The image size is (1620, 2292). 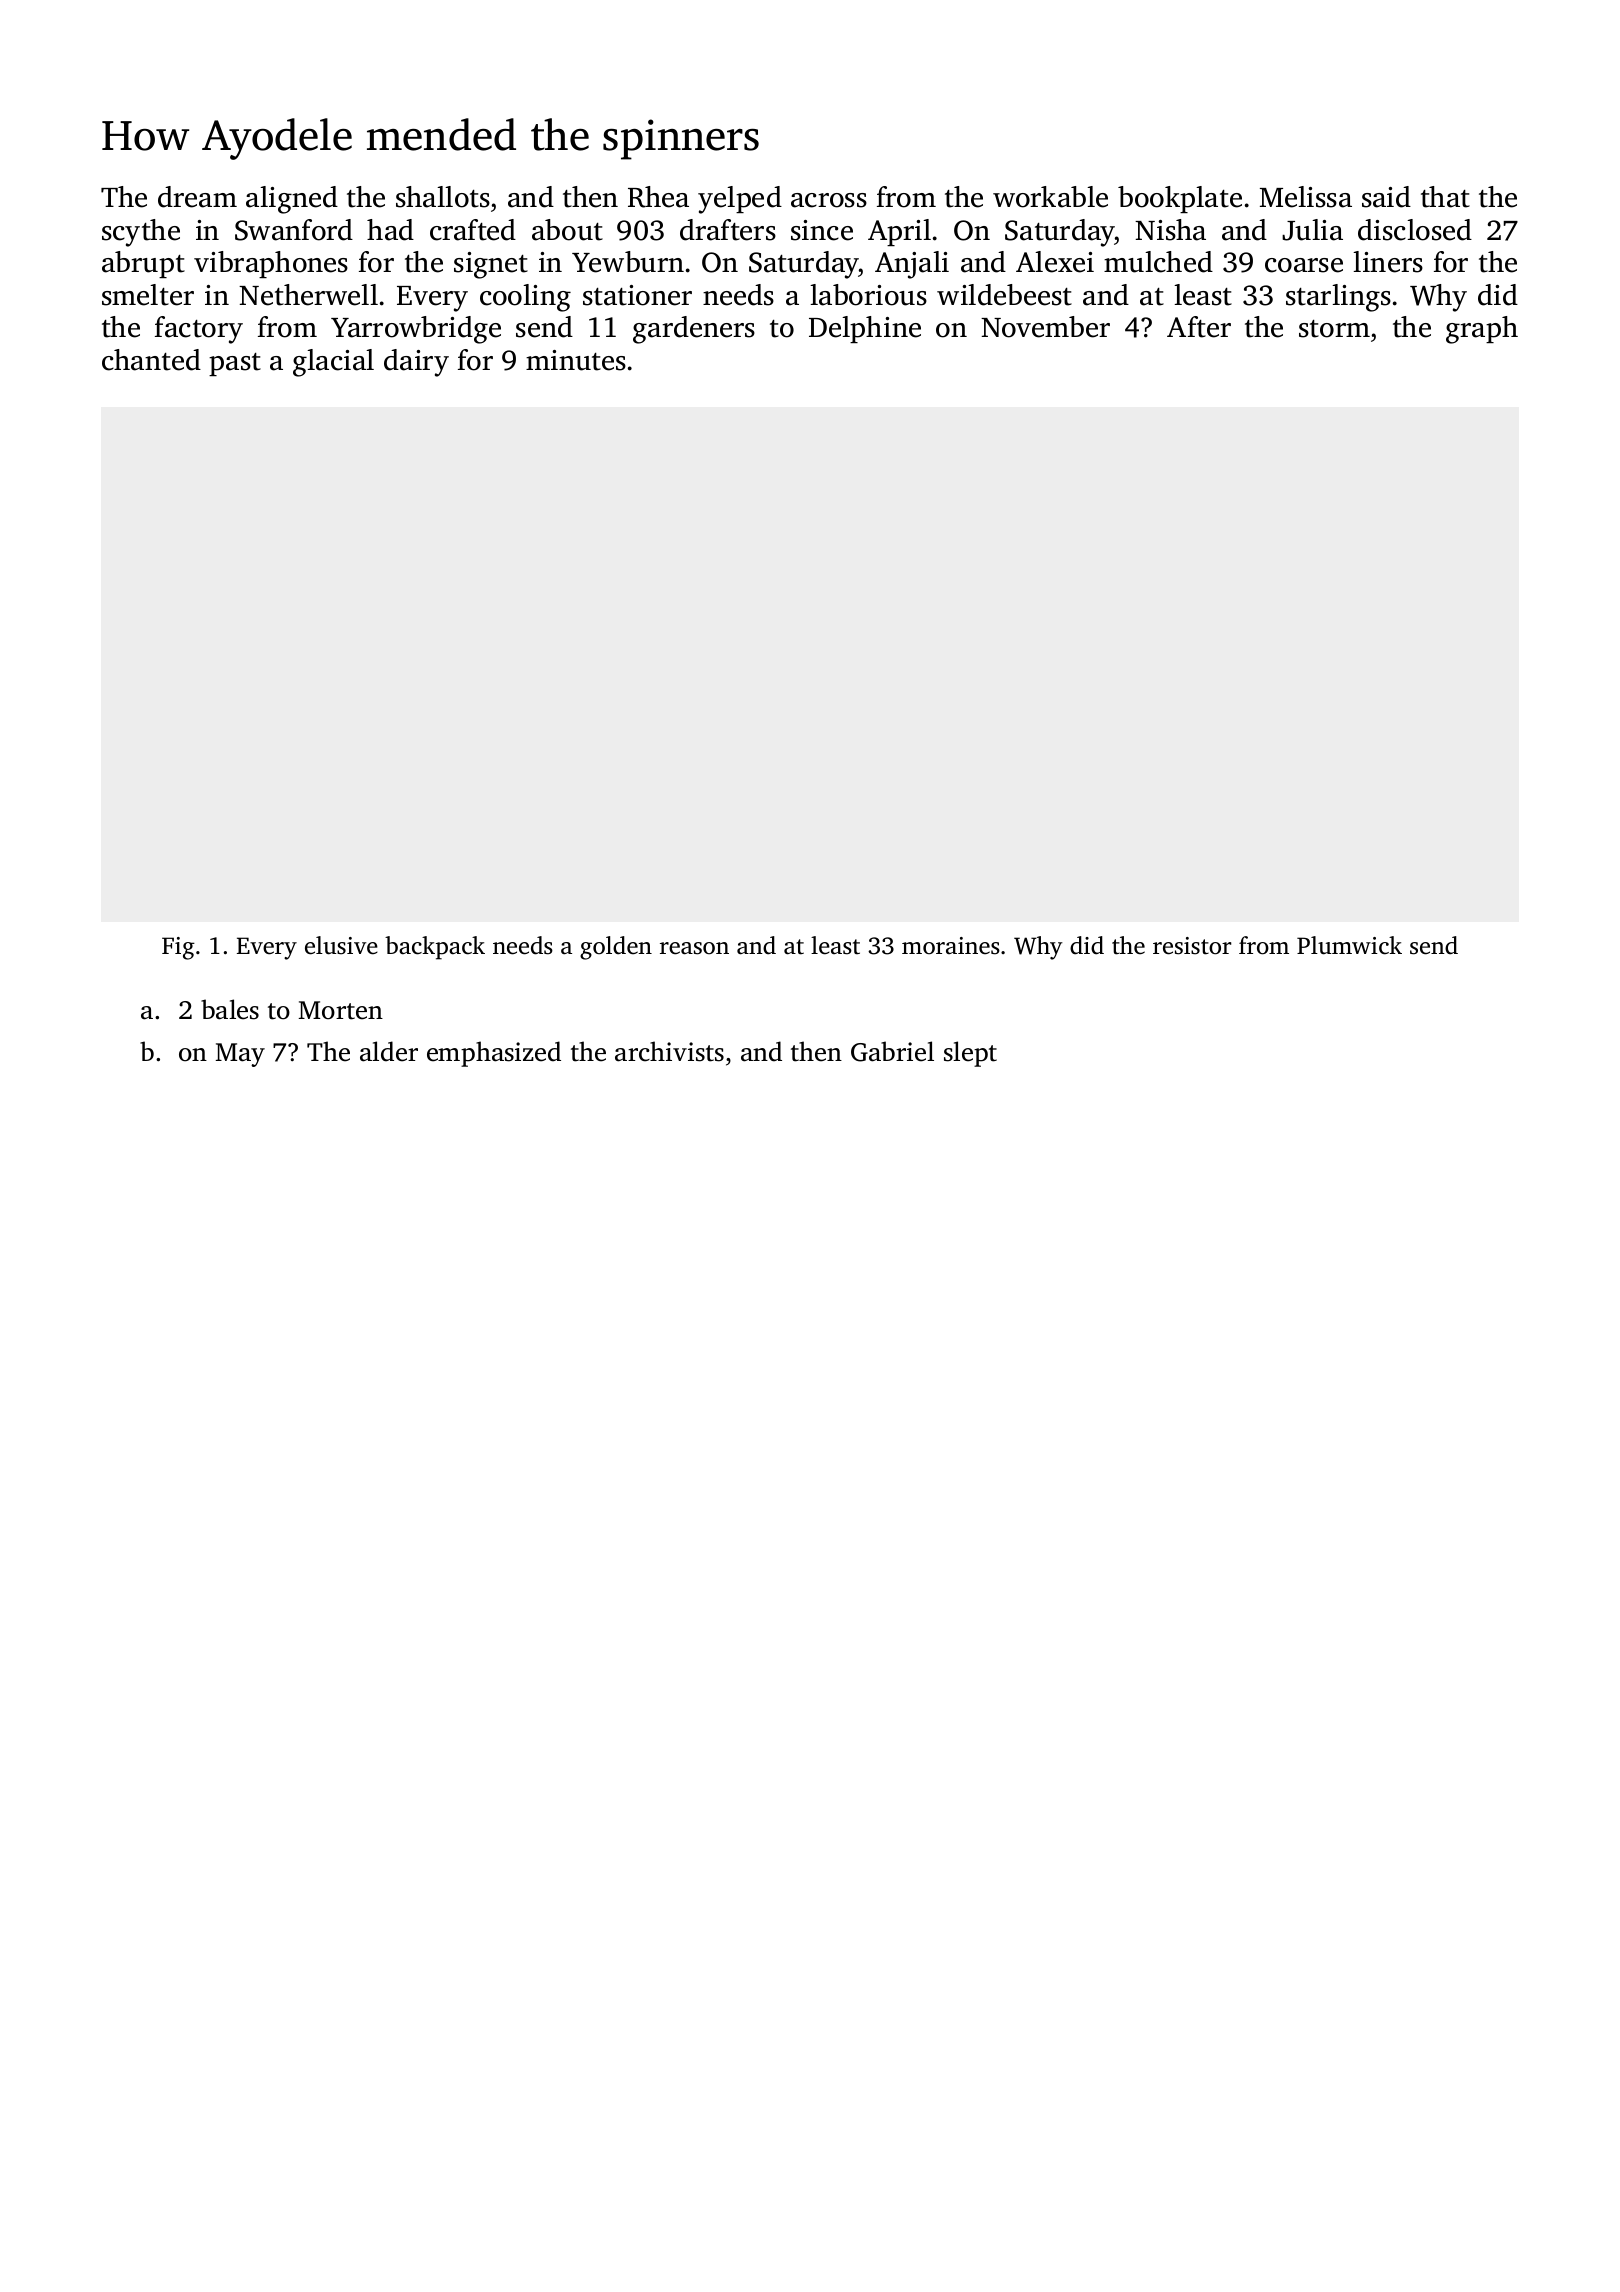 I want to click on past, so click(x=235, y=364).
